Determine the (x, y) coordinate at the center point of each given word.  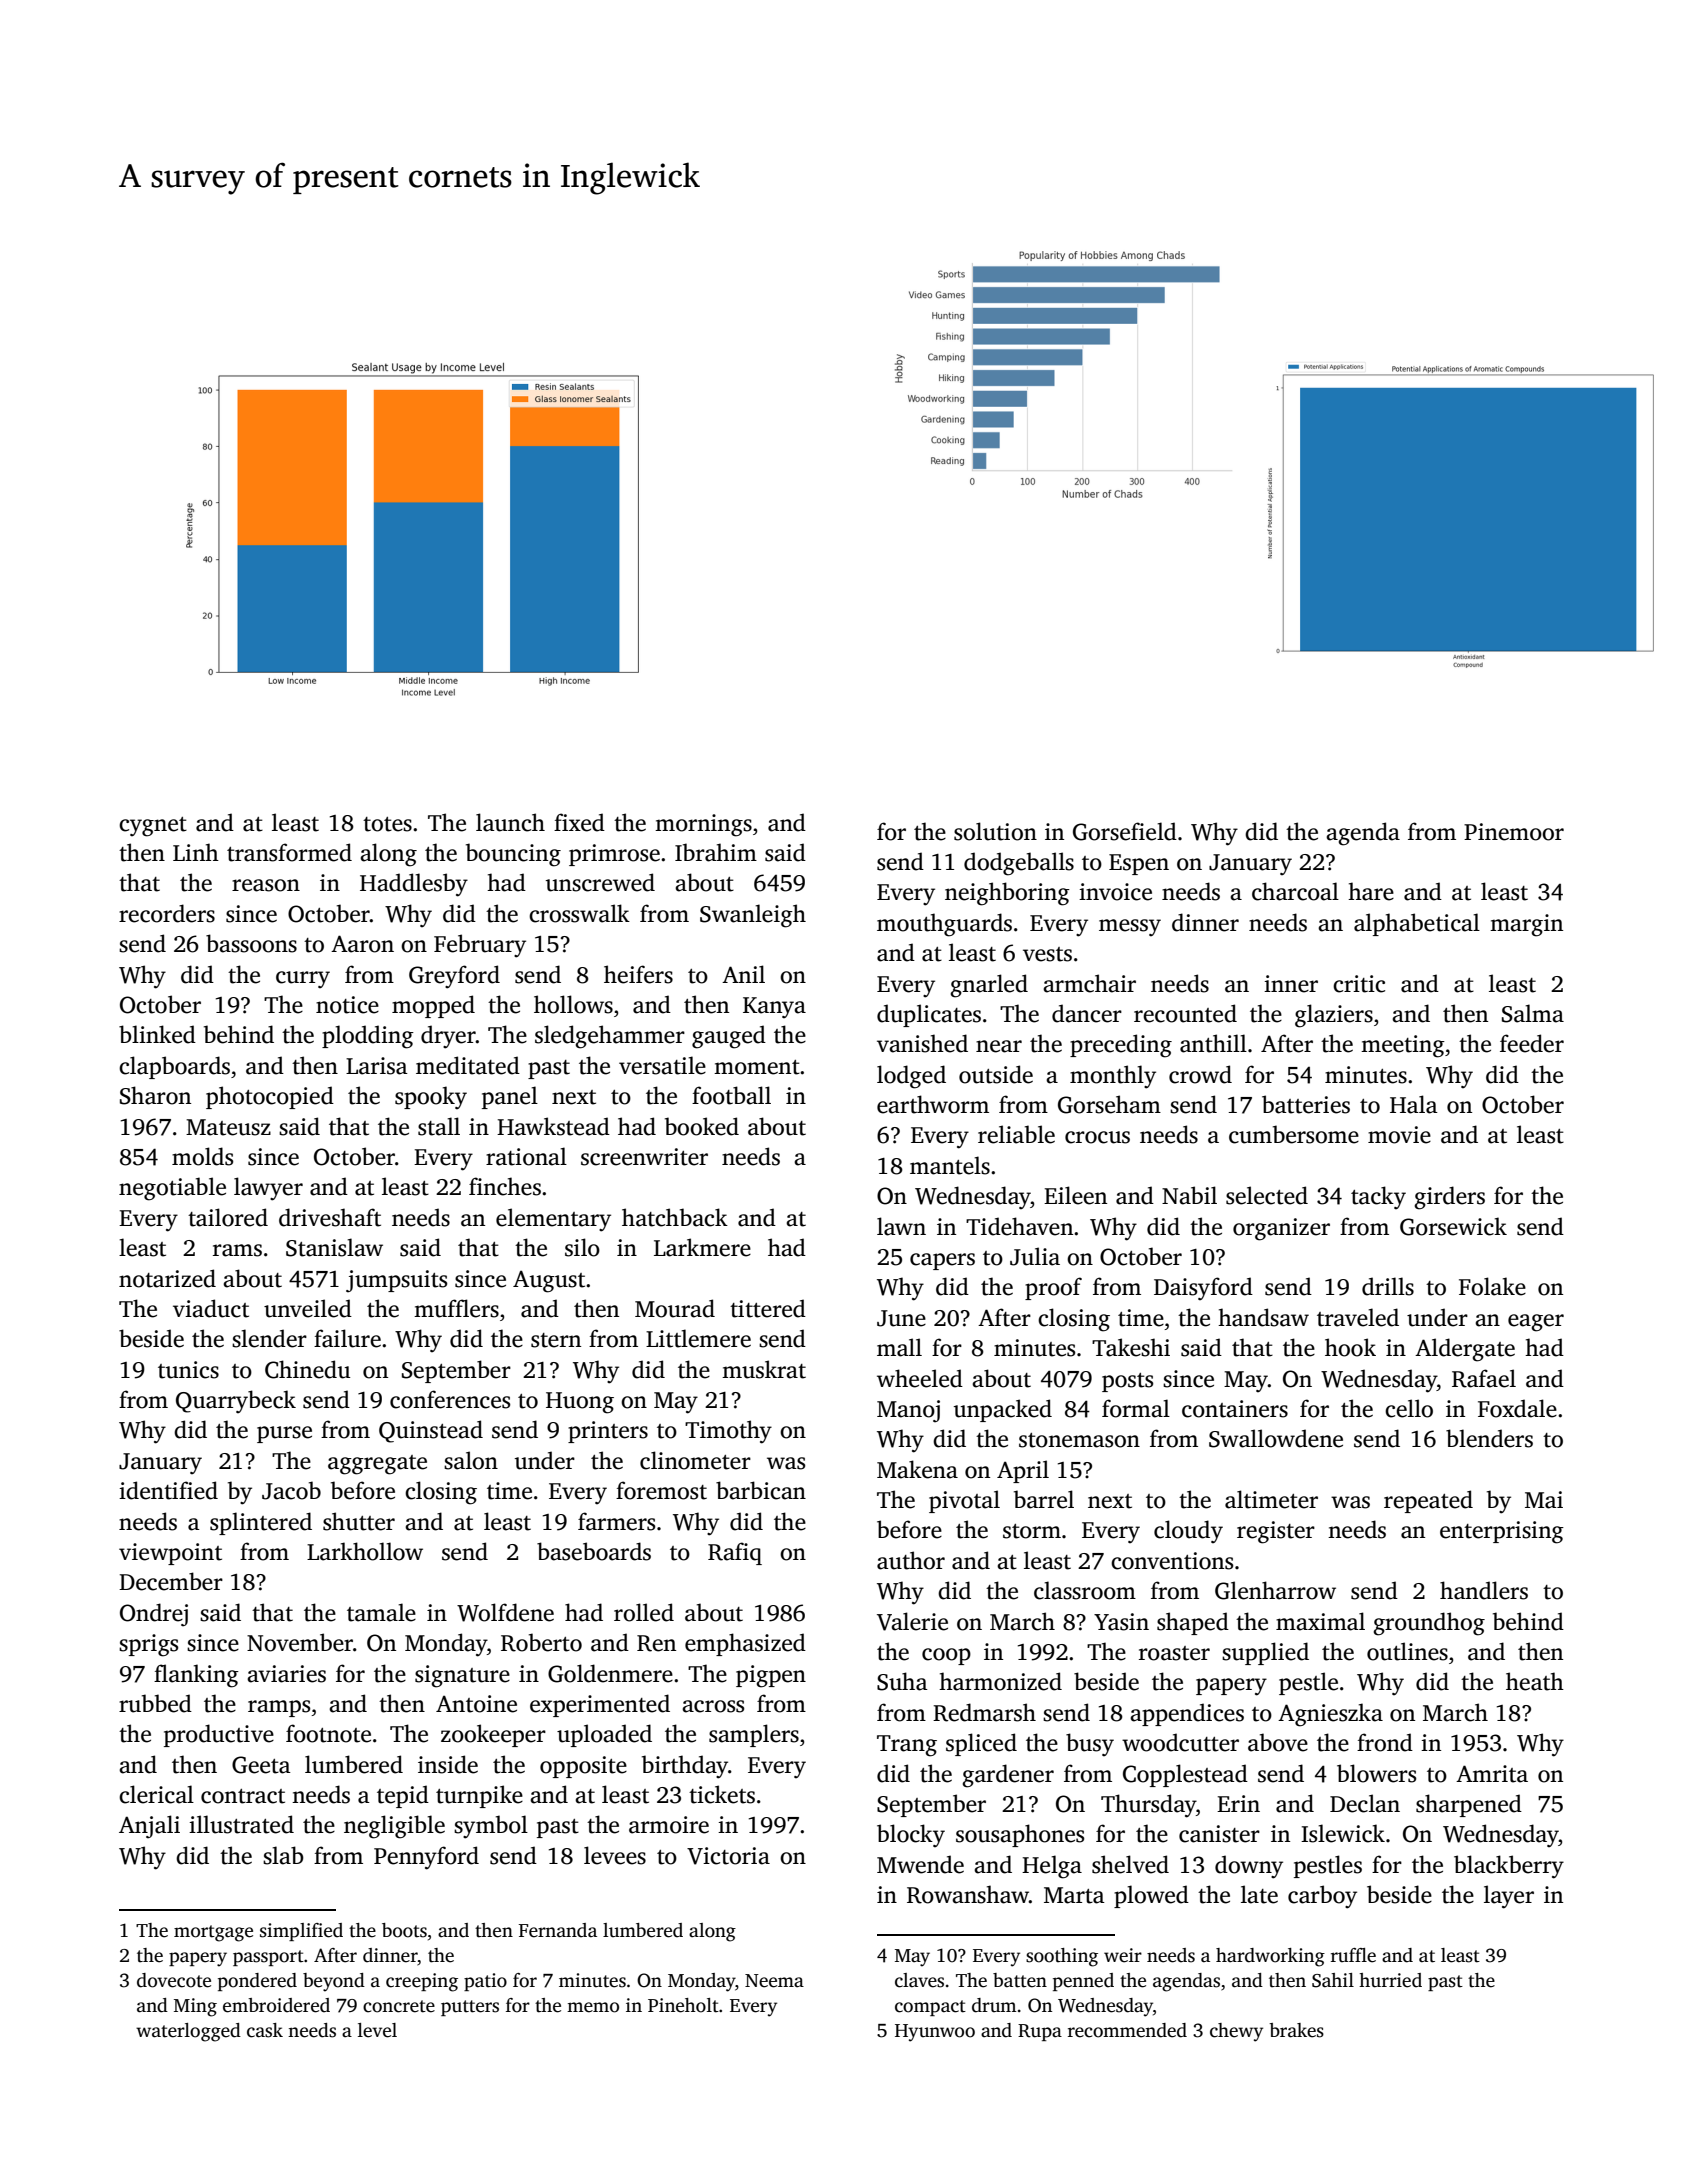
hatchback (675, 1217)
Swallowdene (1276, 1438)
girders (1449, 1198)
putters (470, 2008)
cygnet (153, 827)
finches (505, 1186)
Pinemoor (1514, 832)
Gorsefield (1125, 831)
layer (1509, 1897)
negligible (394, 1827)
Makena (917, 1469)
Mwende (920, 1864)
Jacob (291, 1490)
